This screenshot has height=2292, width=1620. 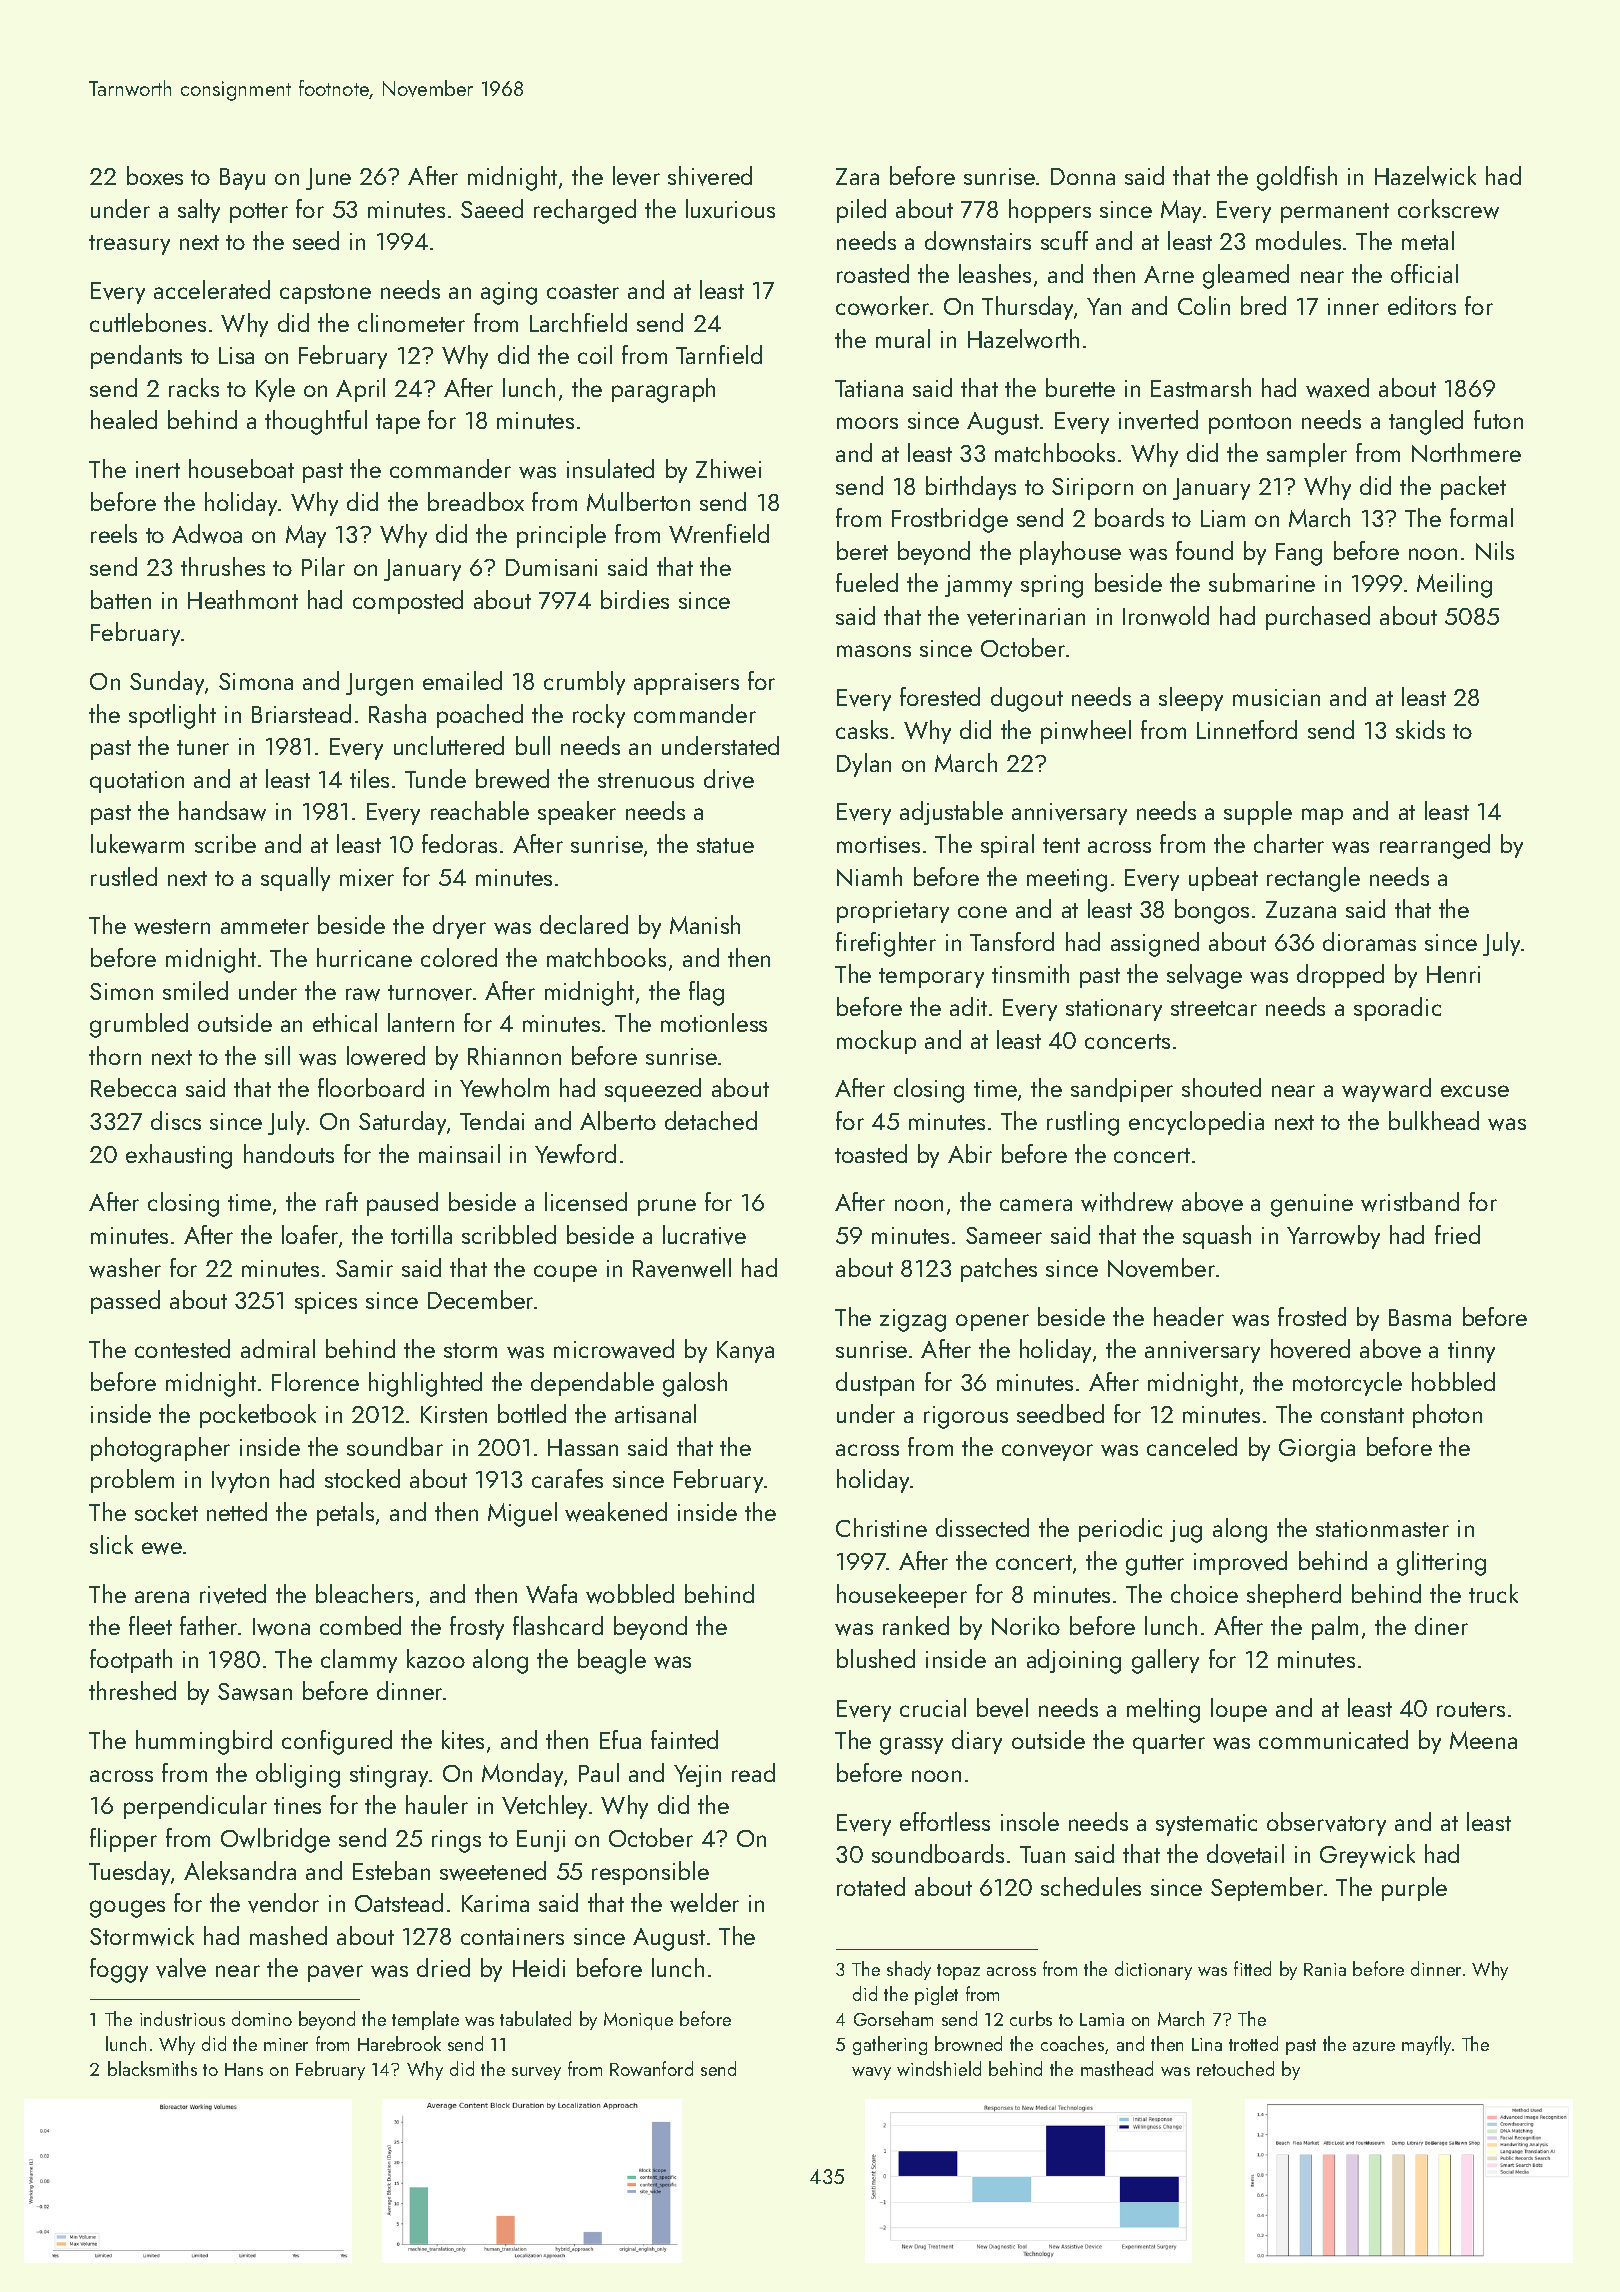 What do you see at coordinates (867, 423) in the screenshot?
I see `moors` at bounding box center [867, 423].
